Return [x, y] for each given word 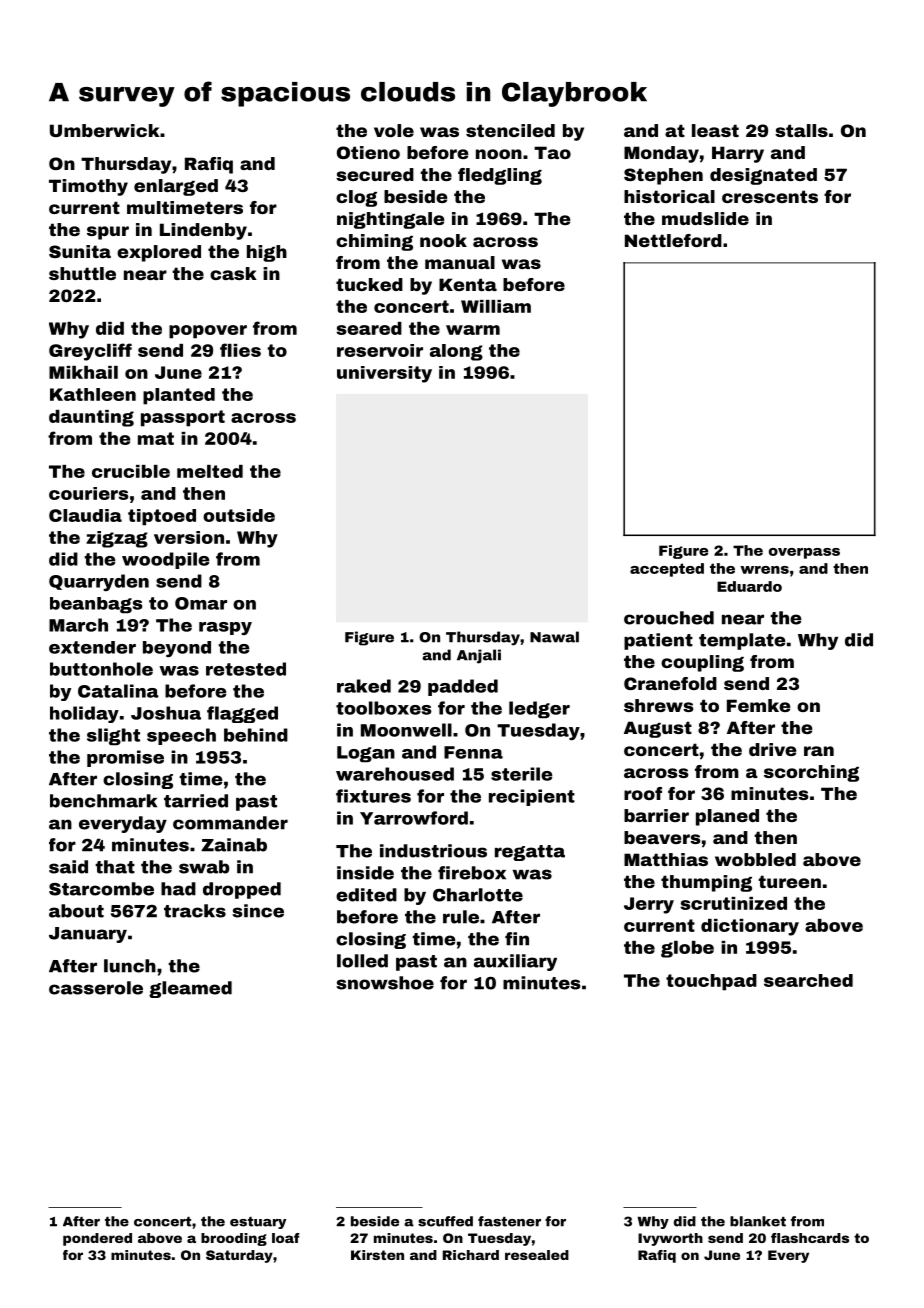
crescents [770, 196]
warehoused [395, 774]
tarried [196, 801]
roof [643, 793]
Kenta [468, 284]
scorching [811, 773]
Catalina [118, 691]
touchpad [711, 982]
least [715, 130]
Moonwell [406, 730]
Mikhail [83, 372]
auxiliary [515, 962]
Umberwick [105, 130]
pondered [97, 1239]
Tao [552, 152]
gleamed [190, 989]
